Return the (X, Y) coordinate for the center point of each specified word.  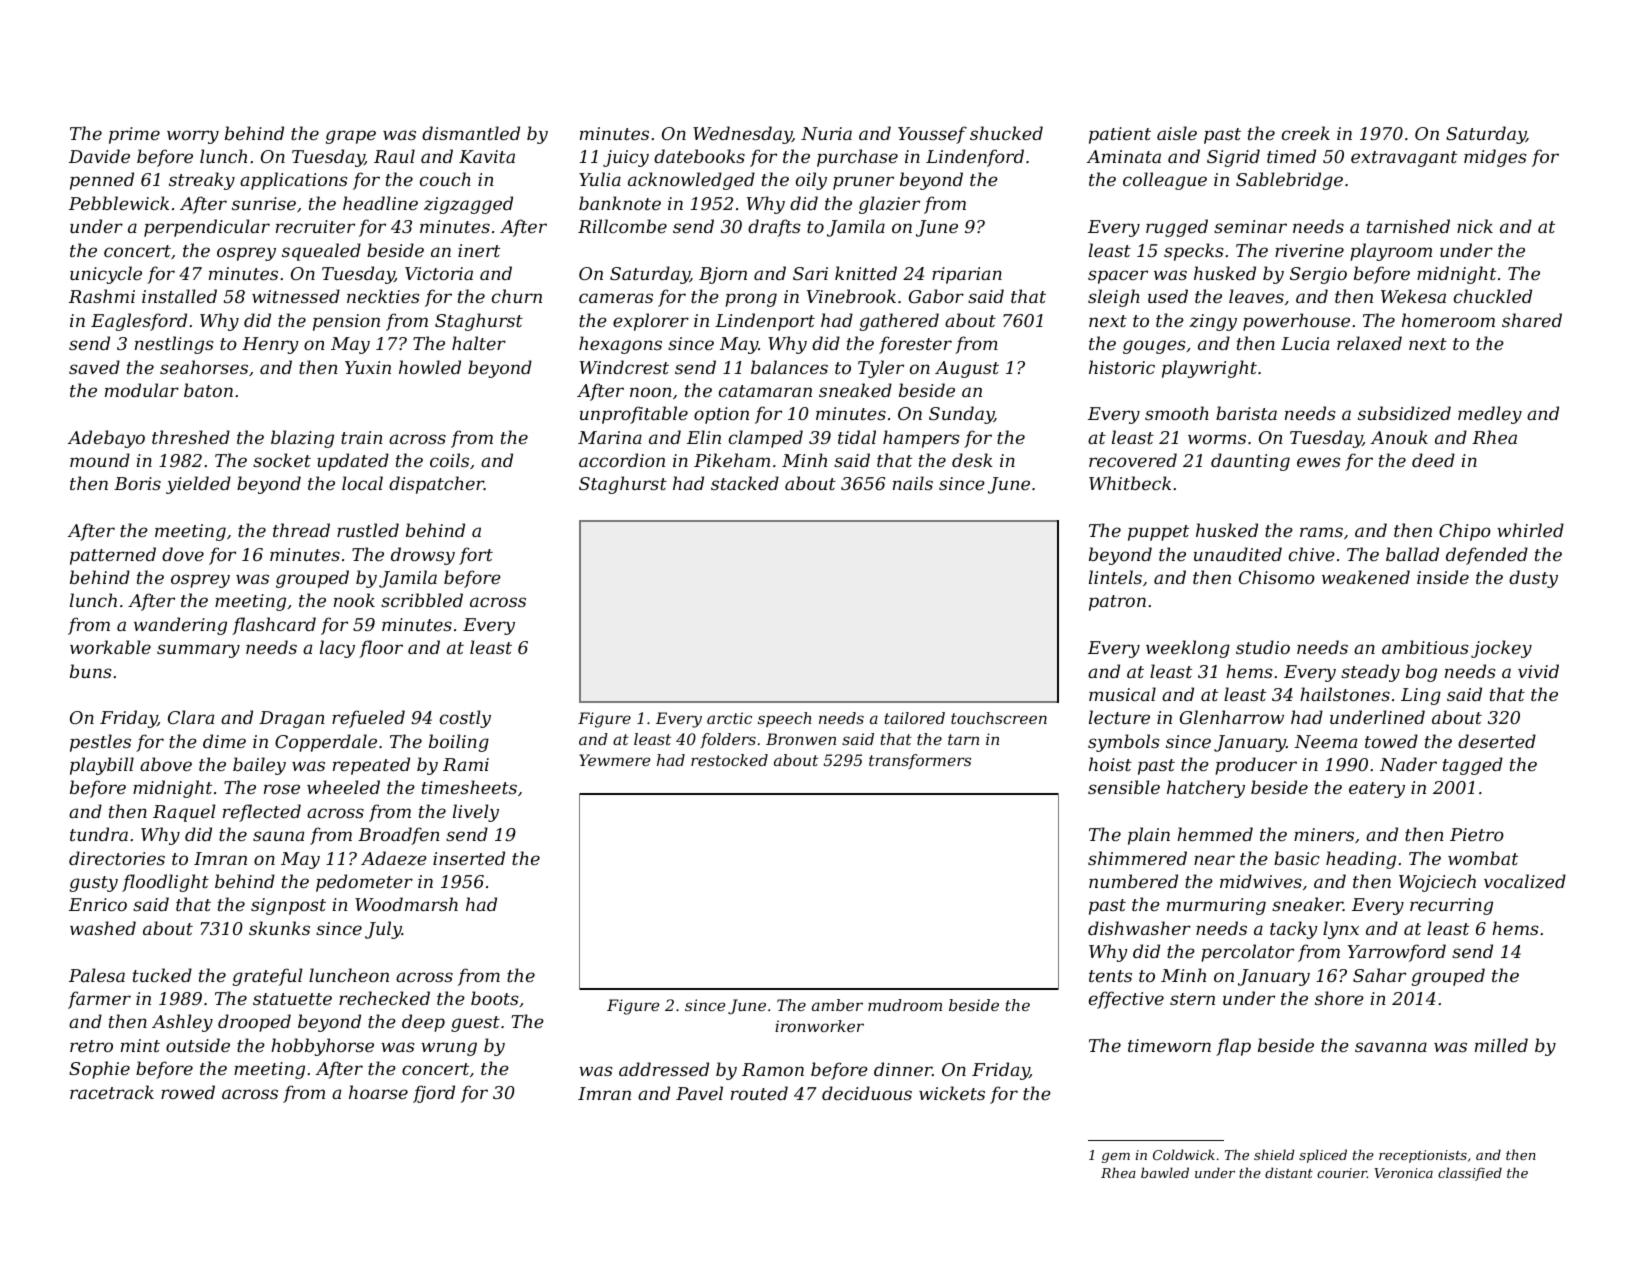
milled (1501, 1045)
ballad (1412, 554)
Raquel (184, 813)
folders (728, 740)
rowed (188, 1092)
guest (475, 1024)
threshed (191, 437)
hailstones (1345, 694)
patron (1117, 603)
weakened (1366, 577)
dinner (903, 1069)
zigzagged (468, 205)
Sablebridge (1289, 181)
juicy (626, 158)
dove (183, 554)
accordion (622, 460)
